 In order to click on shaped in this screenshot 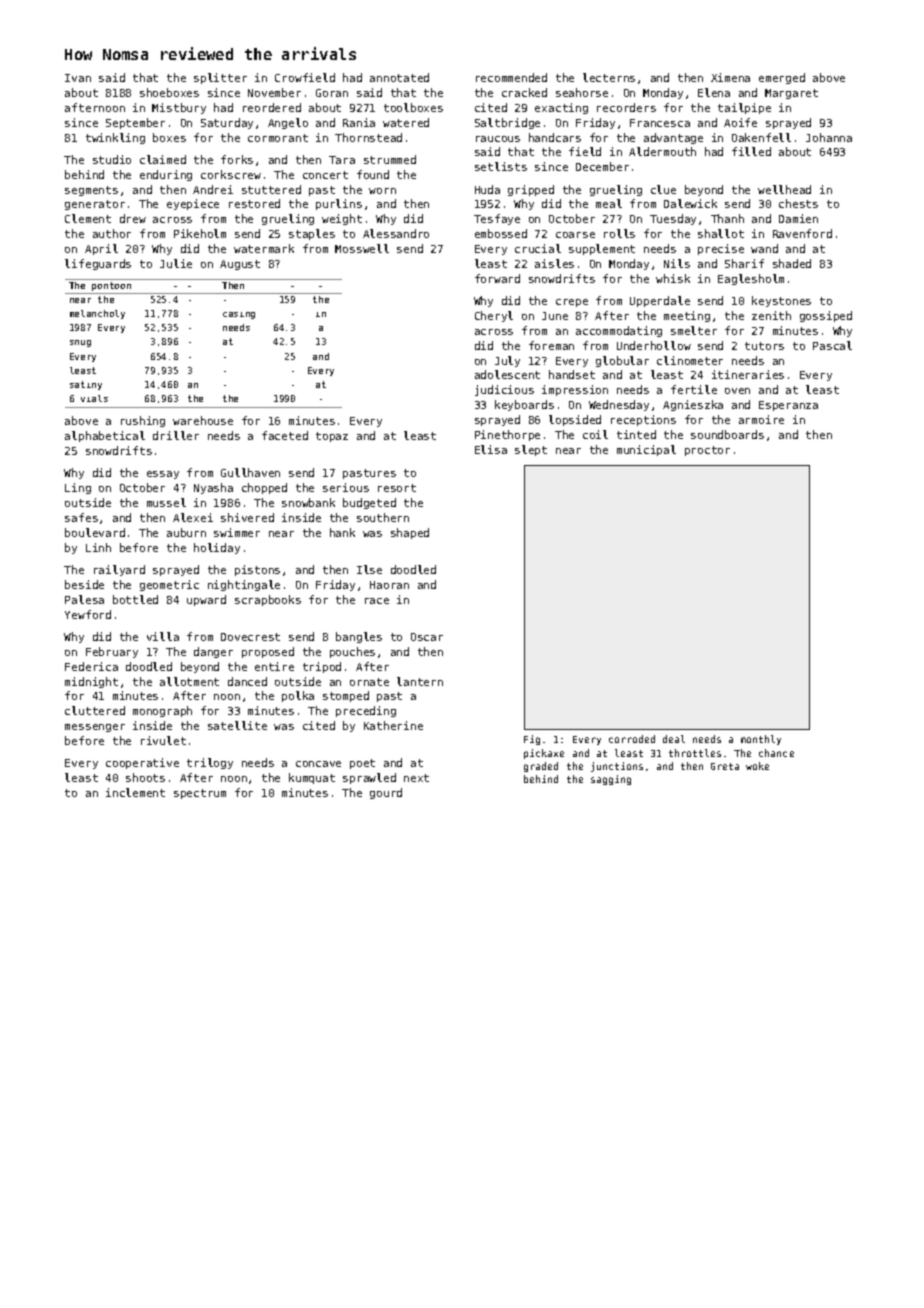, I will do `click(410, 533)`.
